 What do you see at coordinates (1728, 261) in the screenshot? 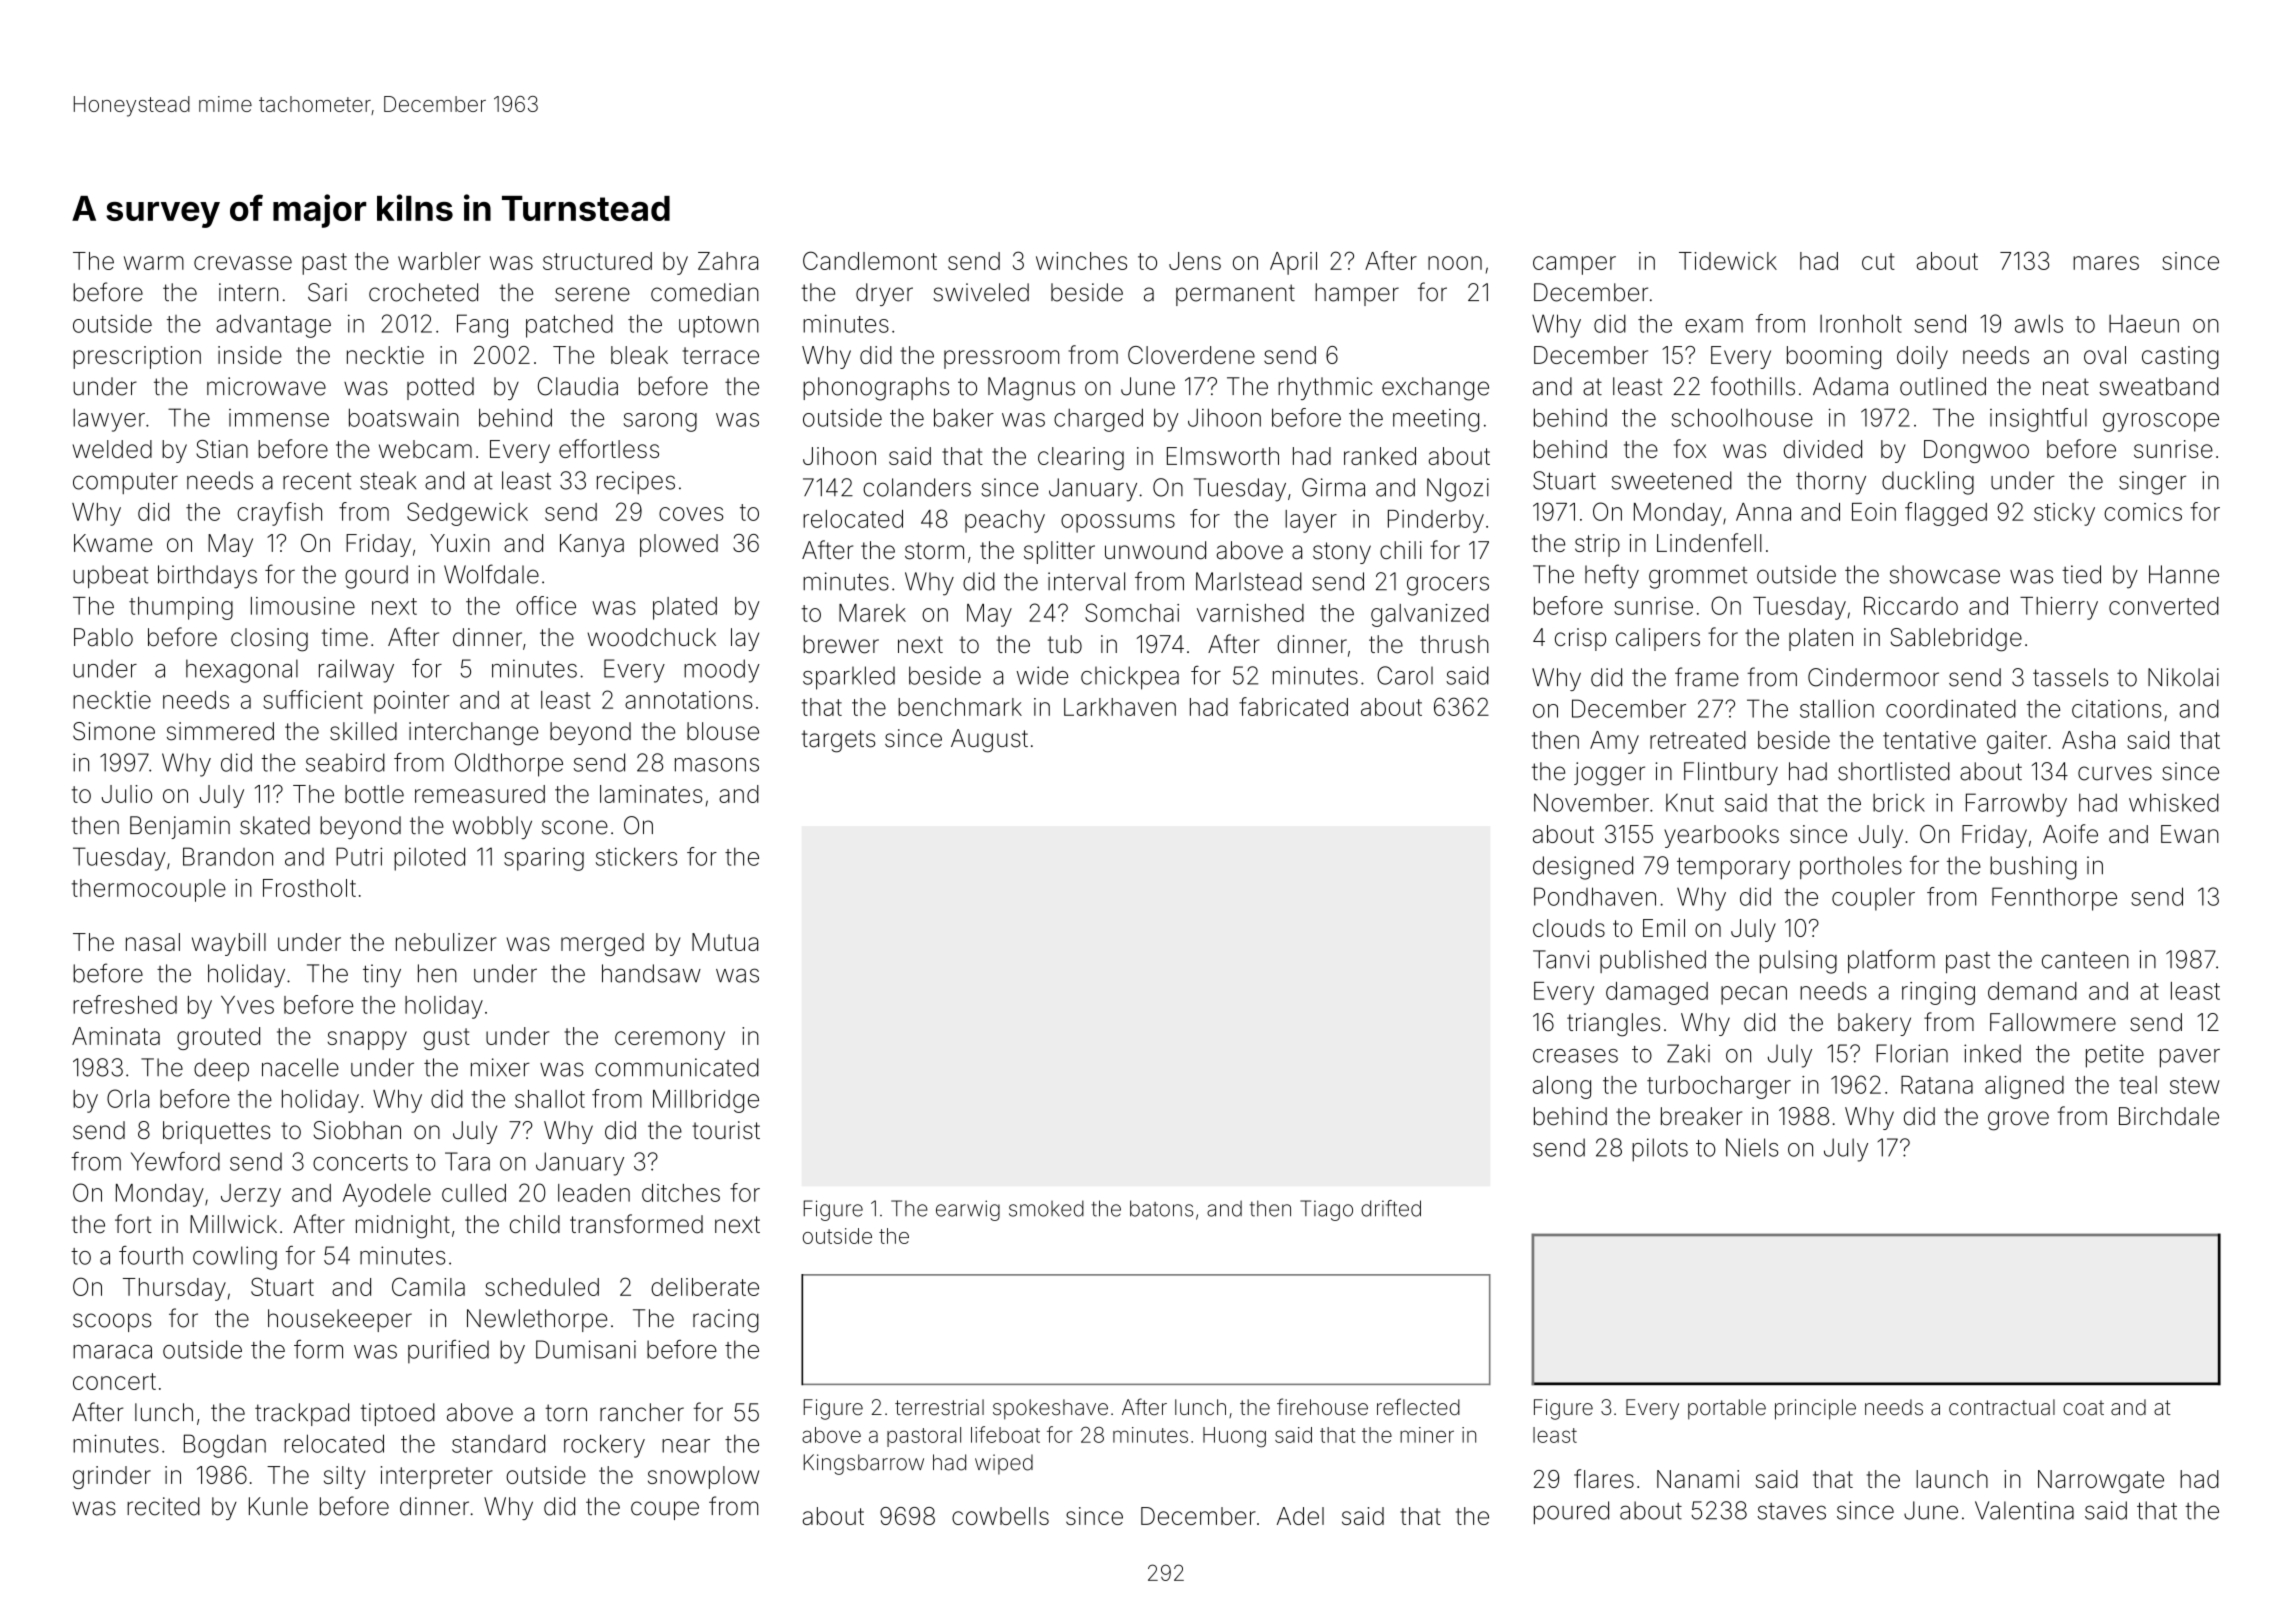
I see `Tidewick` at bounding box center [1728, 261].
